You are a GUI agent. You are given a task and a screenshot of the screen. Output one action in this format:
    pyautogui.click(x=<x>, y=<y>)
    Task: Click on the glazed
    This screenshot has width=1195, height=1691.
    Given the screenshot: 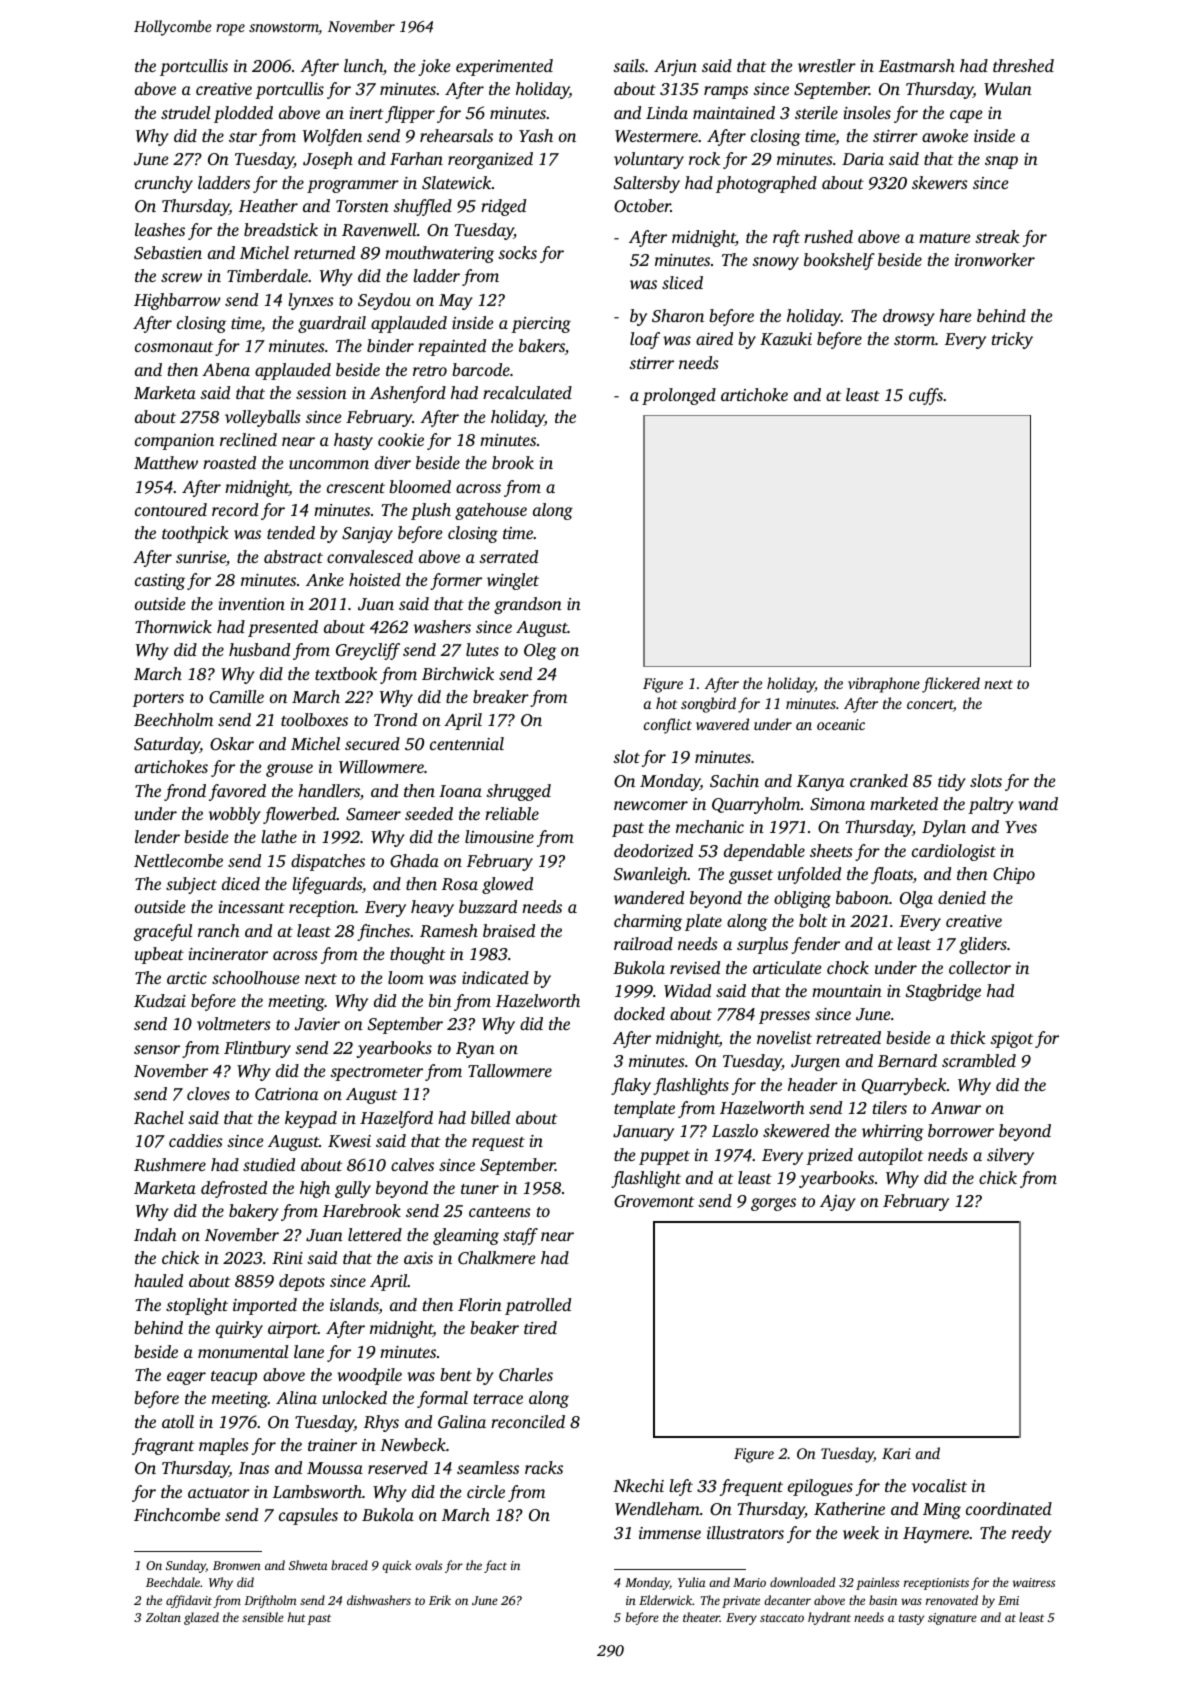 What is the action you would take?
    pyautogui.click(x=201, y=1618)
